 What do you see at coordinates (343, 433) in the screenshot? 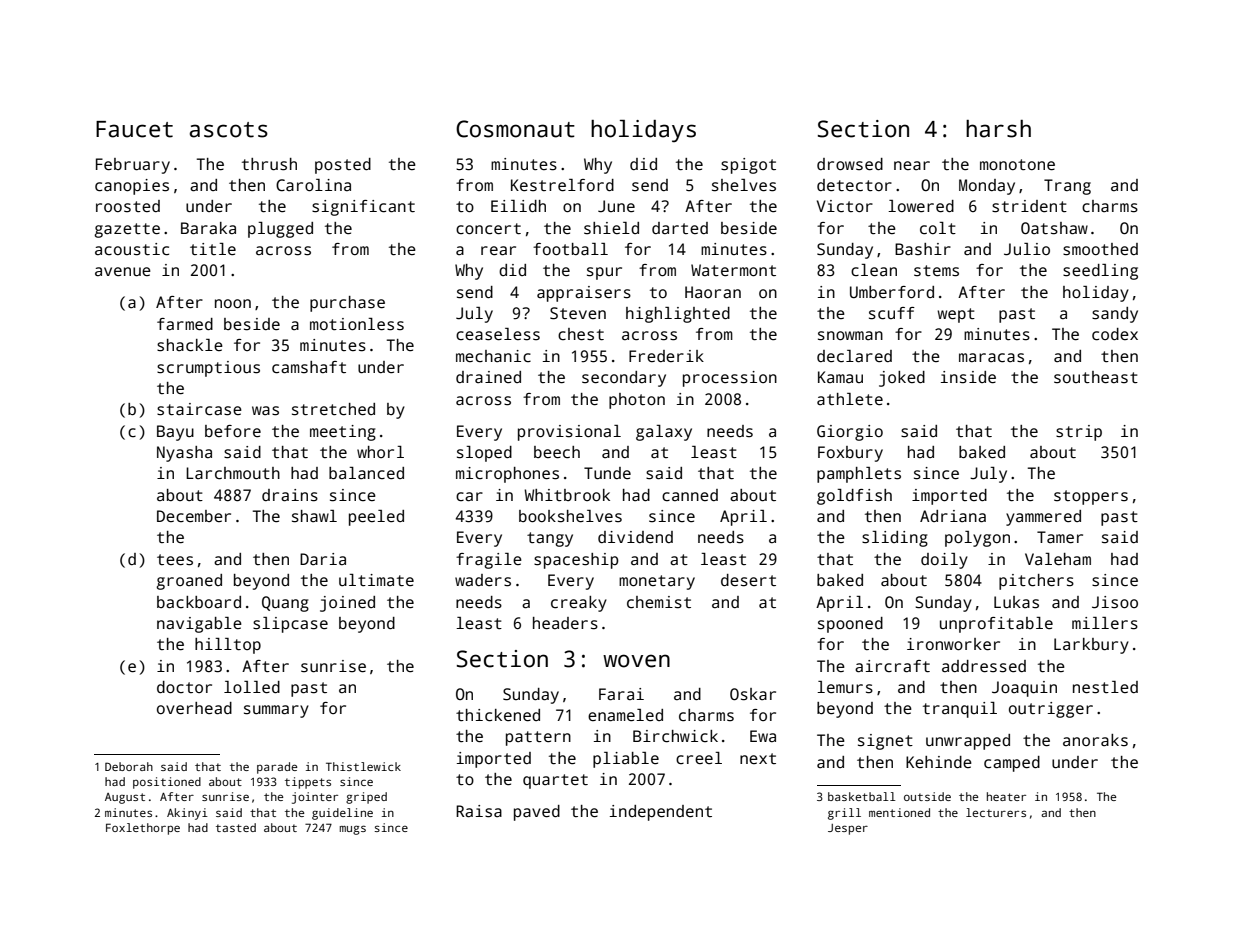
I see `meeting` at bounding box center [343, 433].
